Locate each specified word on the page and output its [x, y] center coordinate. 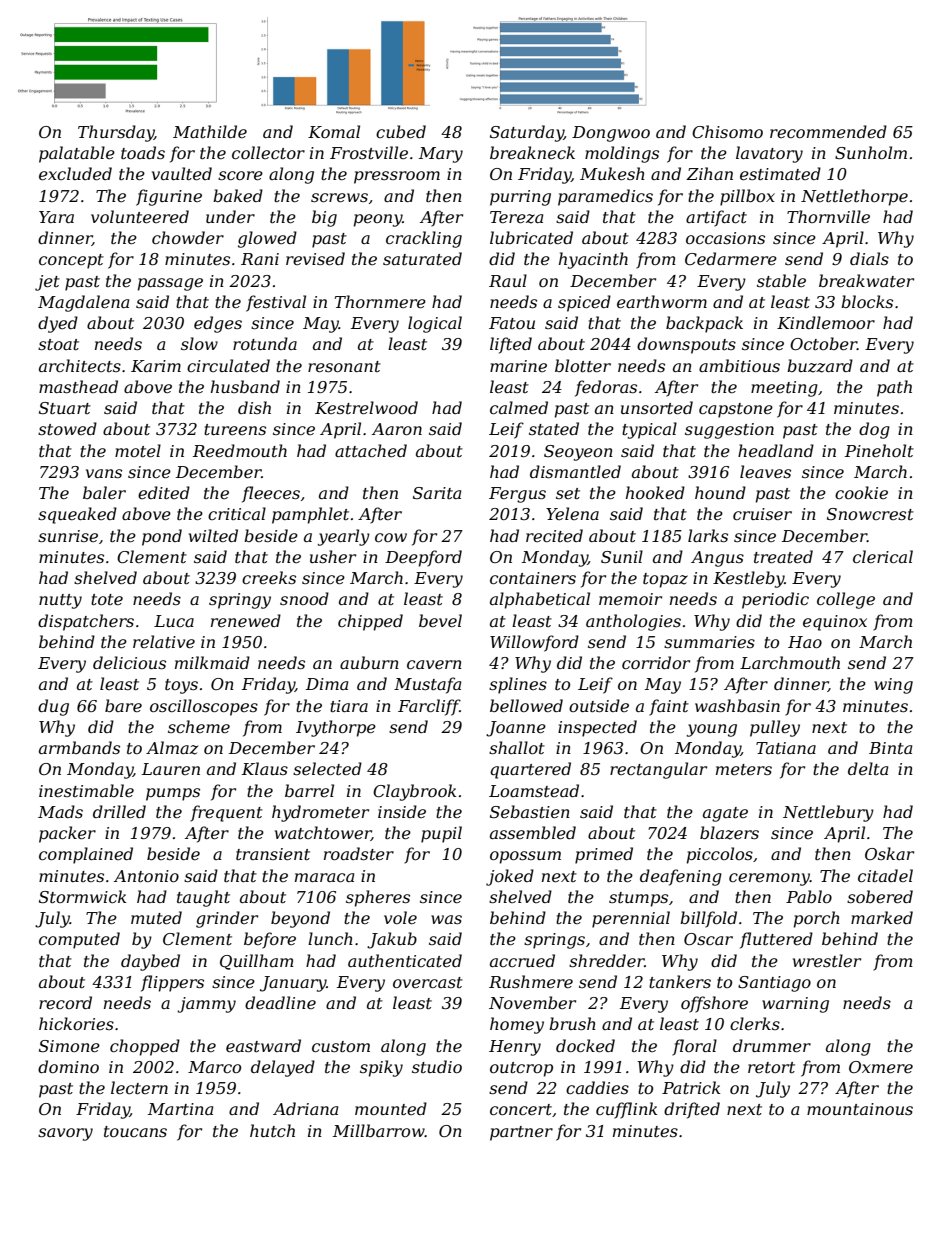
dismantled [575, 471]
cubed [401, 131]
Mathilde [210, 131]
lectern [139, 1087]
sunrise [68, 536]
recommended [828, 131]
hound [720, 492]
